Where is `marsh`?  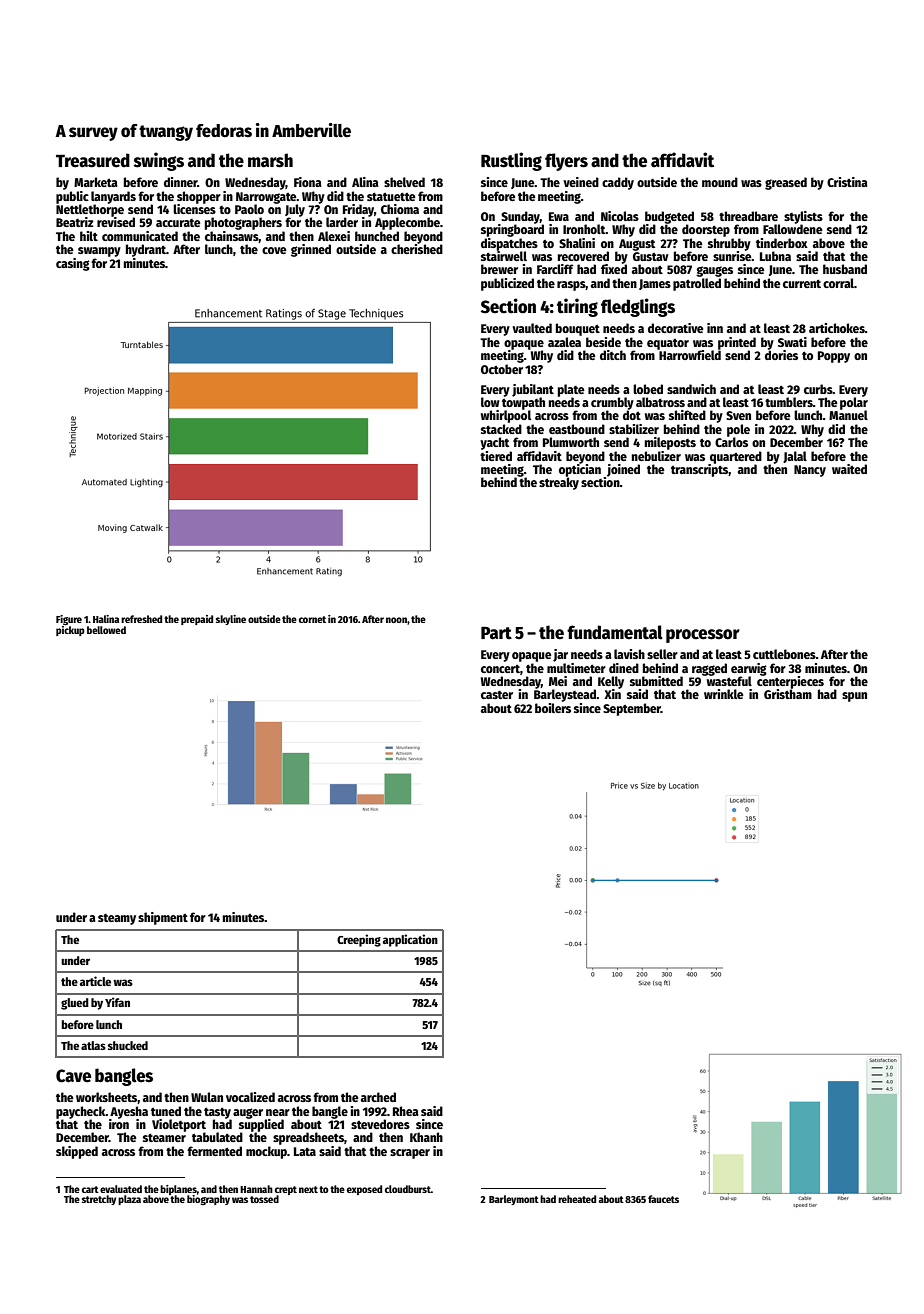
marsh is located at coordinates (270, 160).
